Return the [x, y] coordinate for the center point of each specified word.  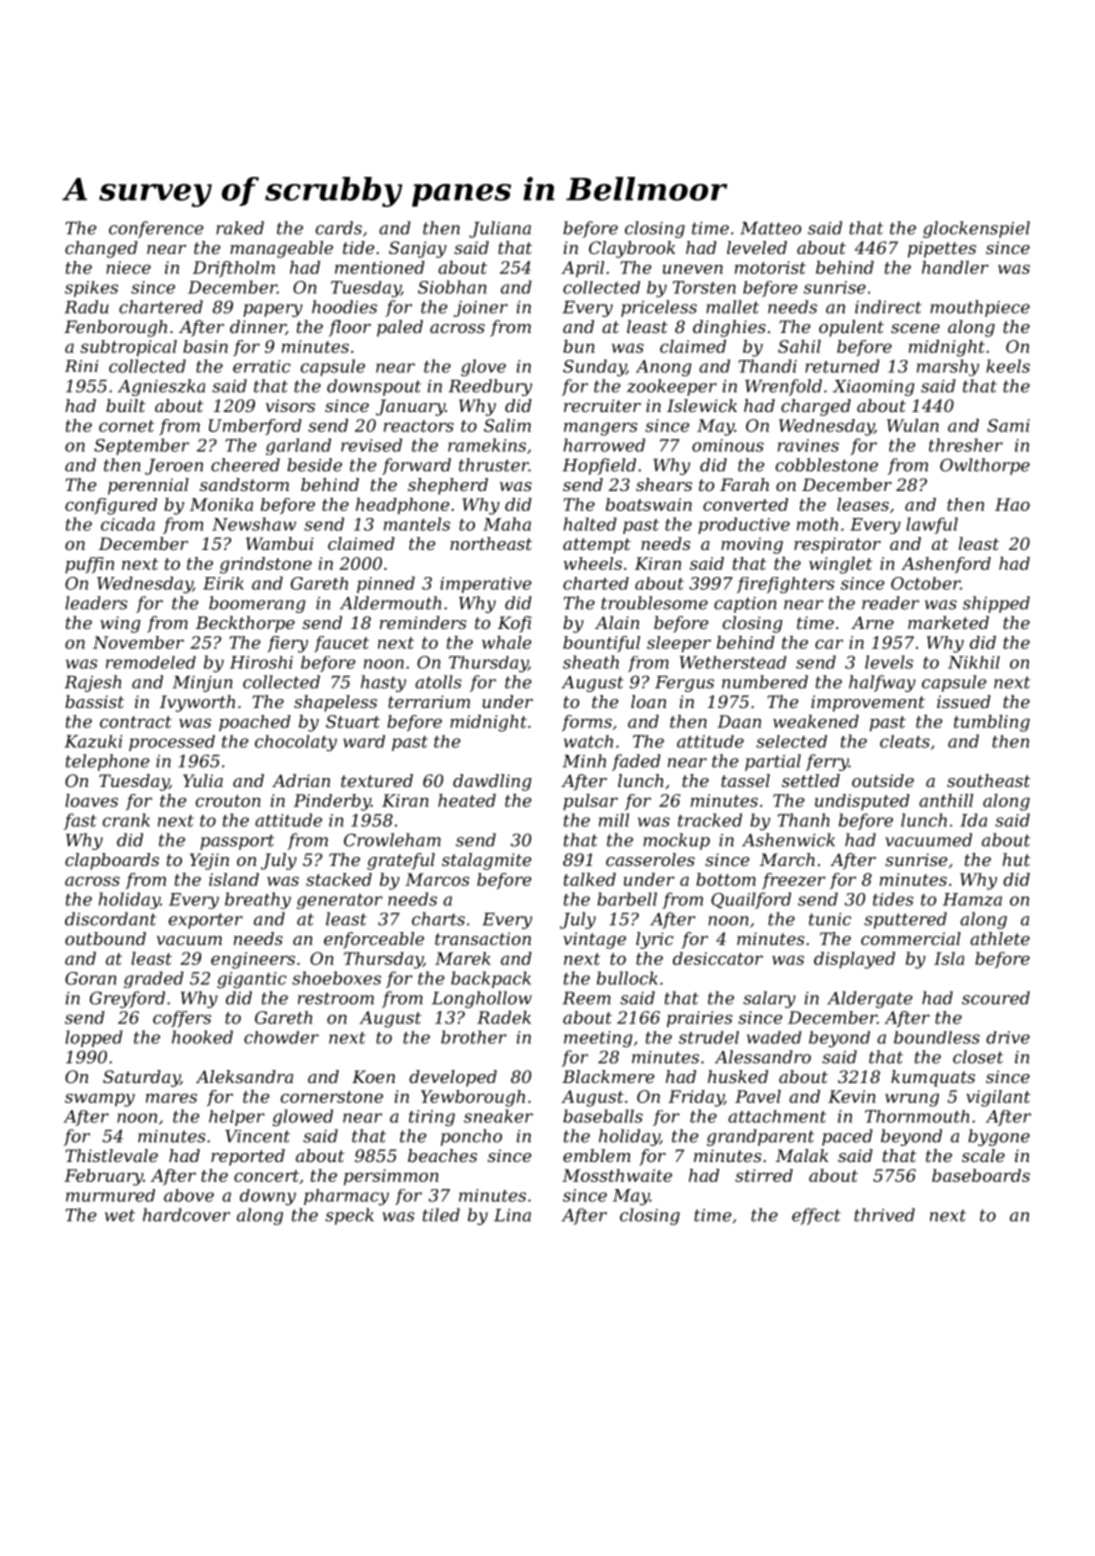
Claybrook [632, 249]
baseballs [603, 1116]
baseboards [981, 1175]
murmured [110, 1195]
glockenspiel [976, 229]
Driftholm [234, 269]
